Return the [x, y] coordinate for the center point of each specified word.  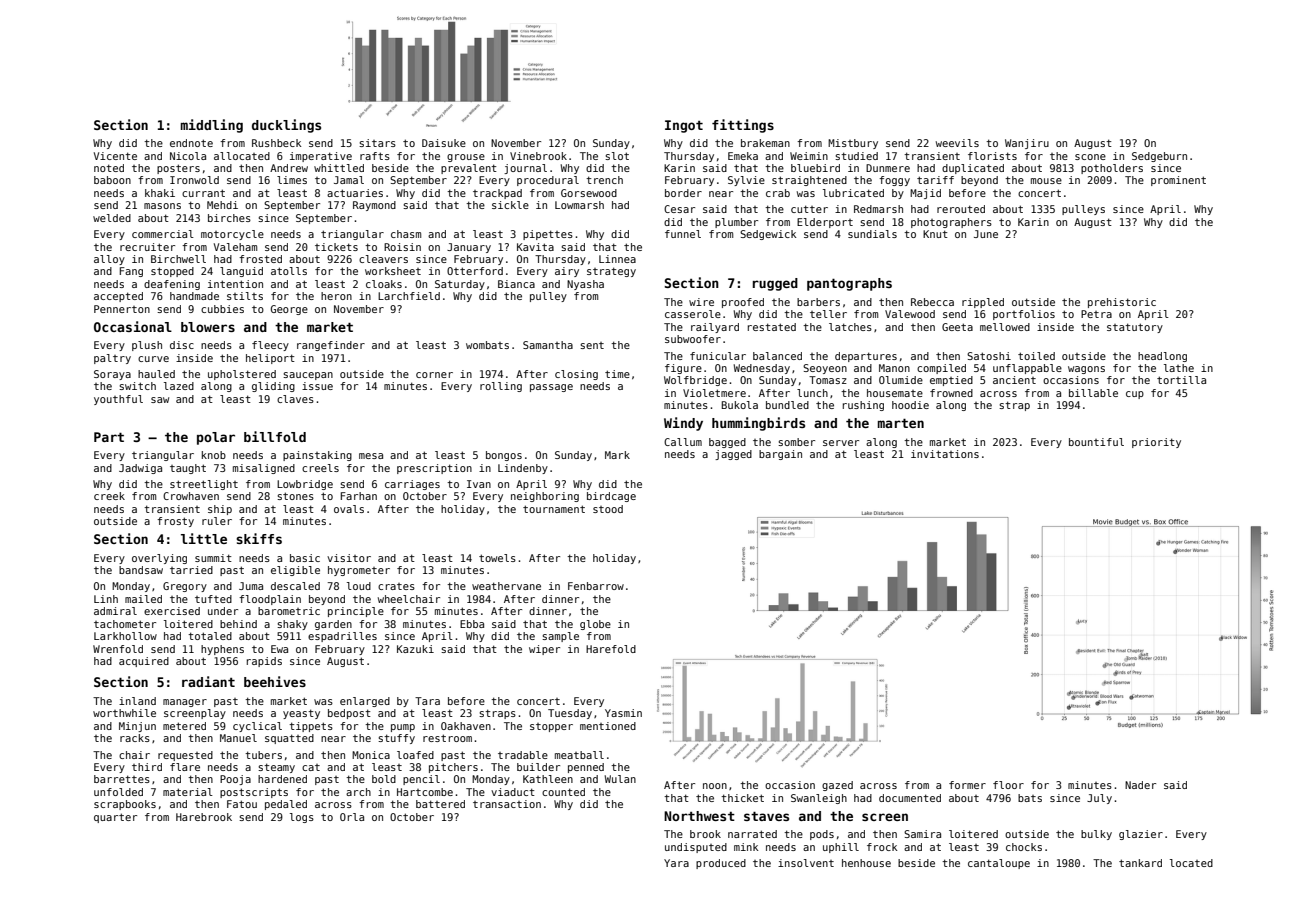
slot [617, 156]
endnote [191, 143]
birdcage [611, 497]
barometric [289, 611]
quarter [115, 818]
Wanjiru [1027, 144]
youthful [118, 400]
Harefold [611, 649]
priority [1156, 443]
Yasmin [623, 713]
